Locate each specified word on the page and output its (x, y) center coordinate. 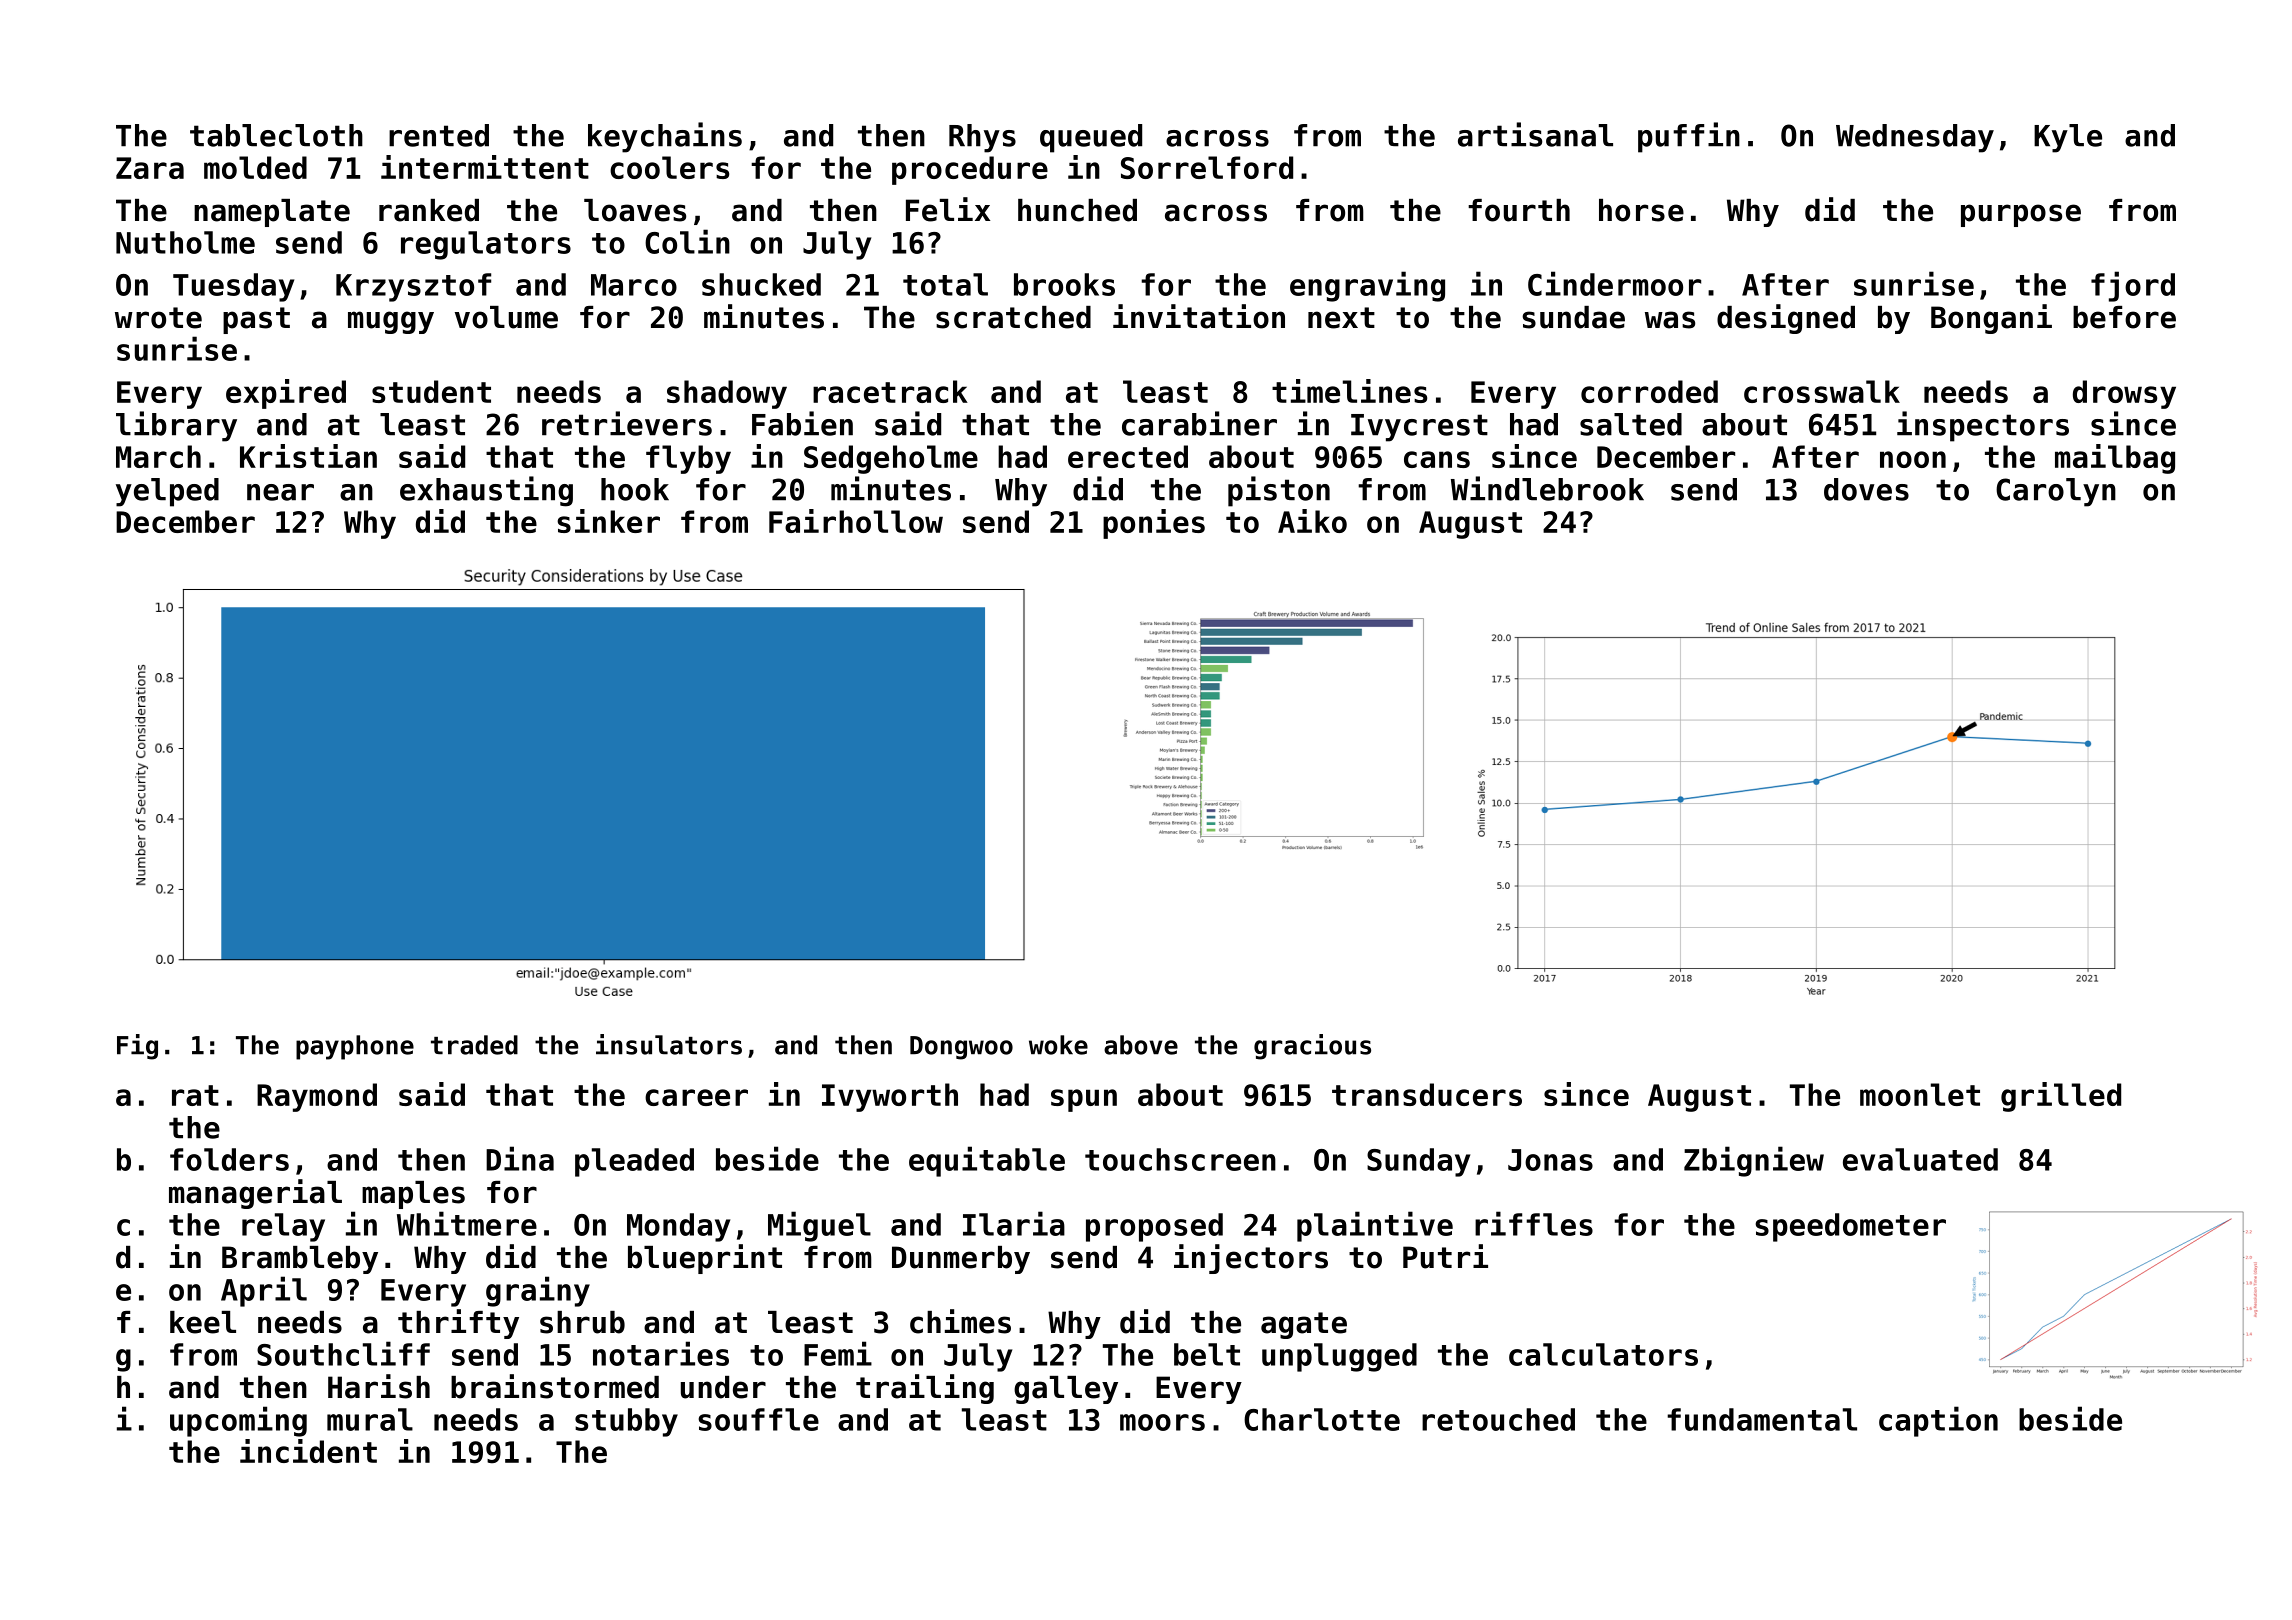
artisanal (1535, 134)
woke (1058, 1045)
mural (370, 1419)
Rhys (982, 138)
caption (1938, 1421)
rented (439, 135)
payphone (355, 1047)
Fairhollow (856, 521)
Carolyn (2056, 492)
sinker (608, 521)
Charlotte (1322, 1419)
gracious (1312, 1047)
